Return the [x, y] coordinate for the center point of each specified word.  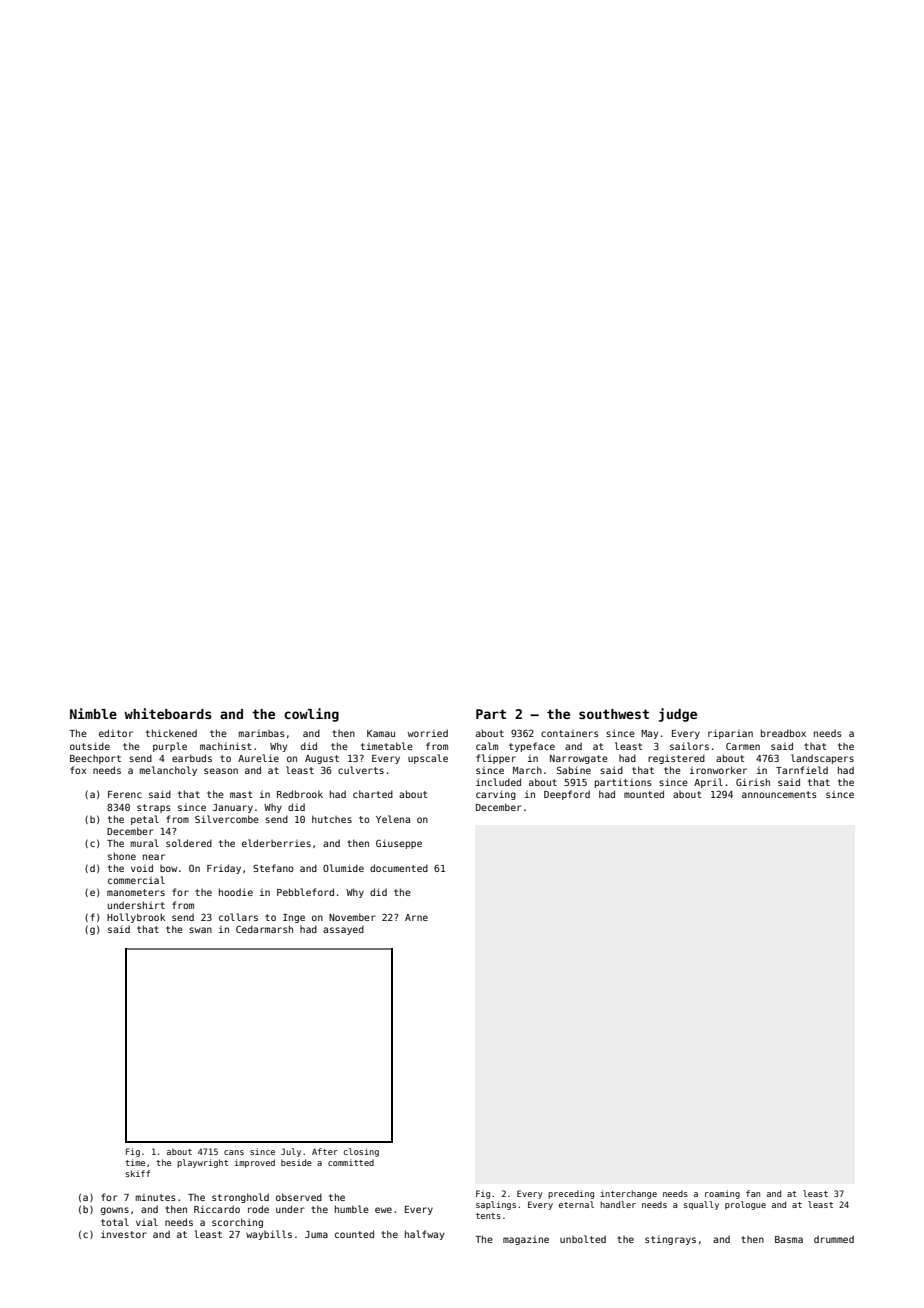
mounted [644, 794]
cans [234, 1152]
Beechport [95, 759]
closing [361, 1152]
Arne [416, 917]
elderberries [276, 843]
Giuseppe [399, 844]
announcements [779, 794]
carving [496, 795]
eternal [576, 1204]
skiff [138, 1173]
